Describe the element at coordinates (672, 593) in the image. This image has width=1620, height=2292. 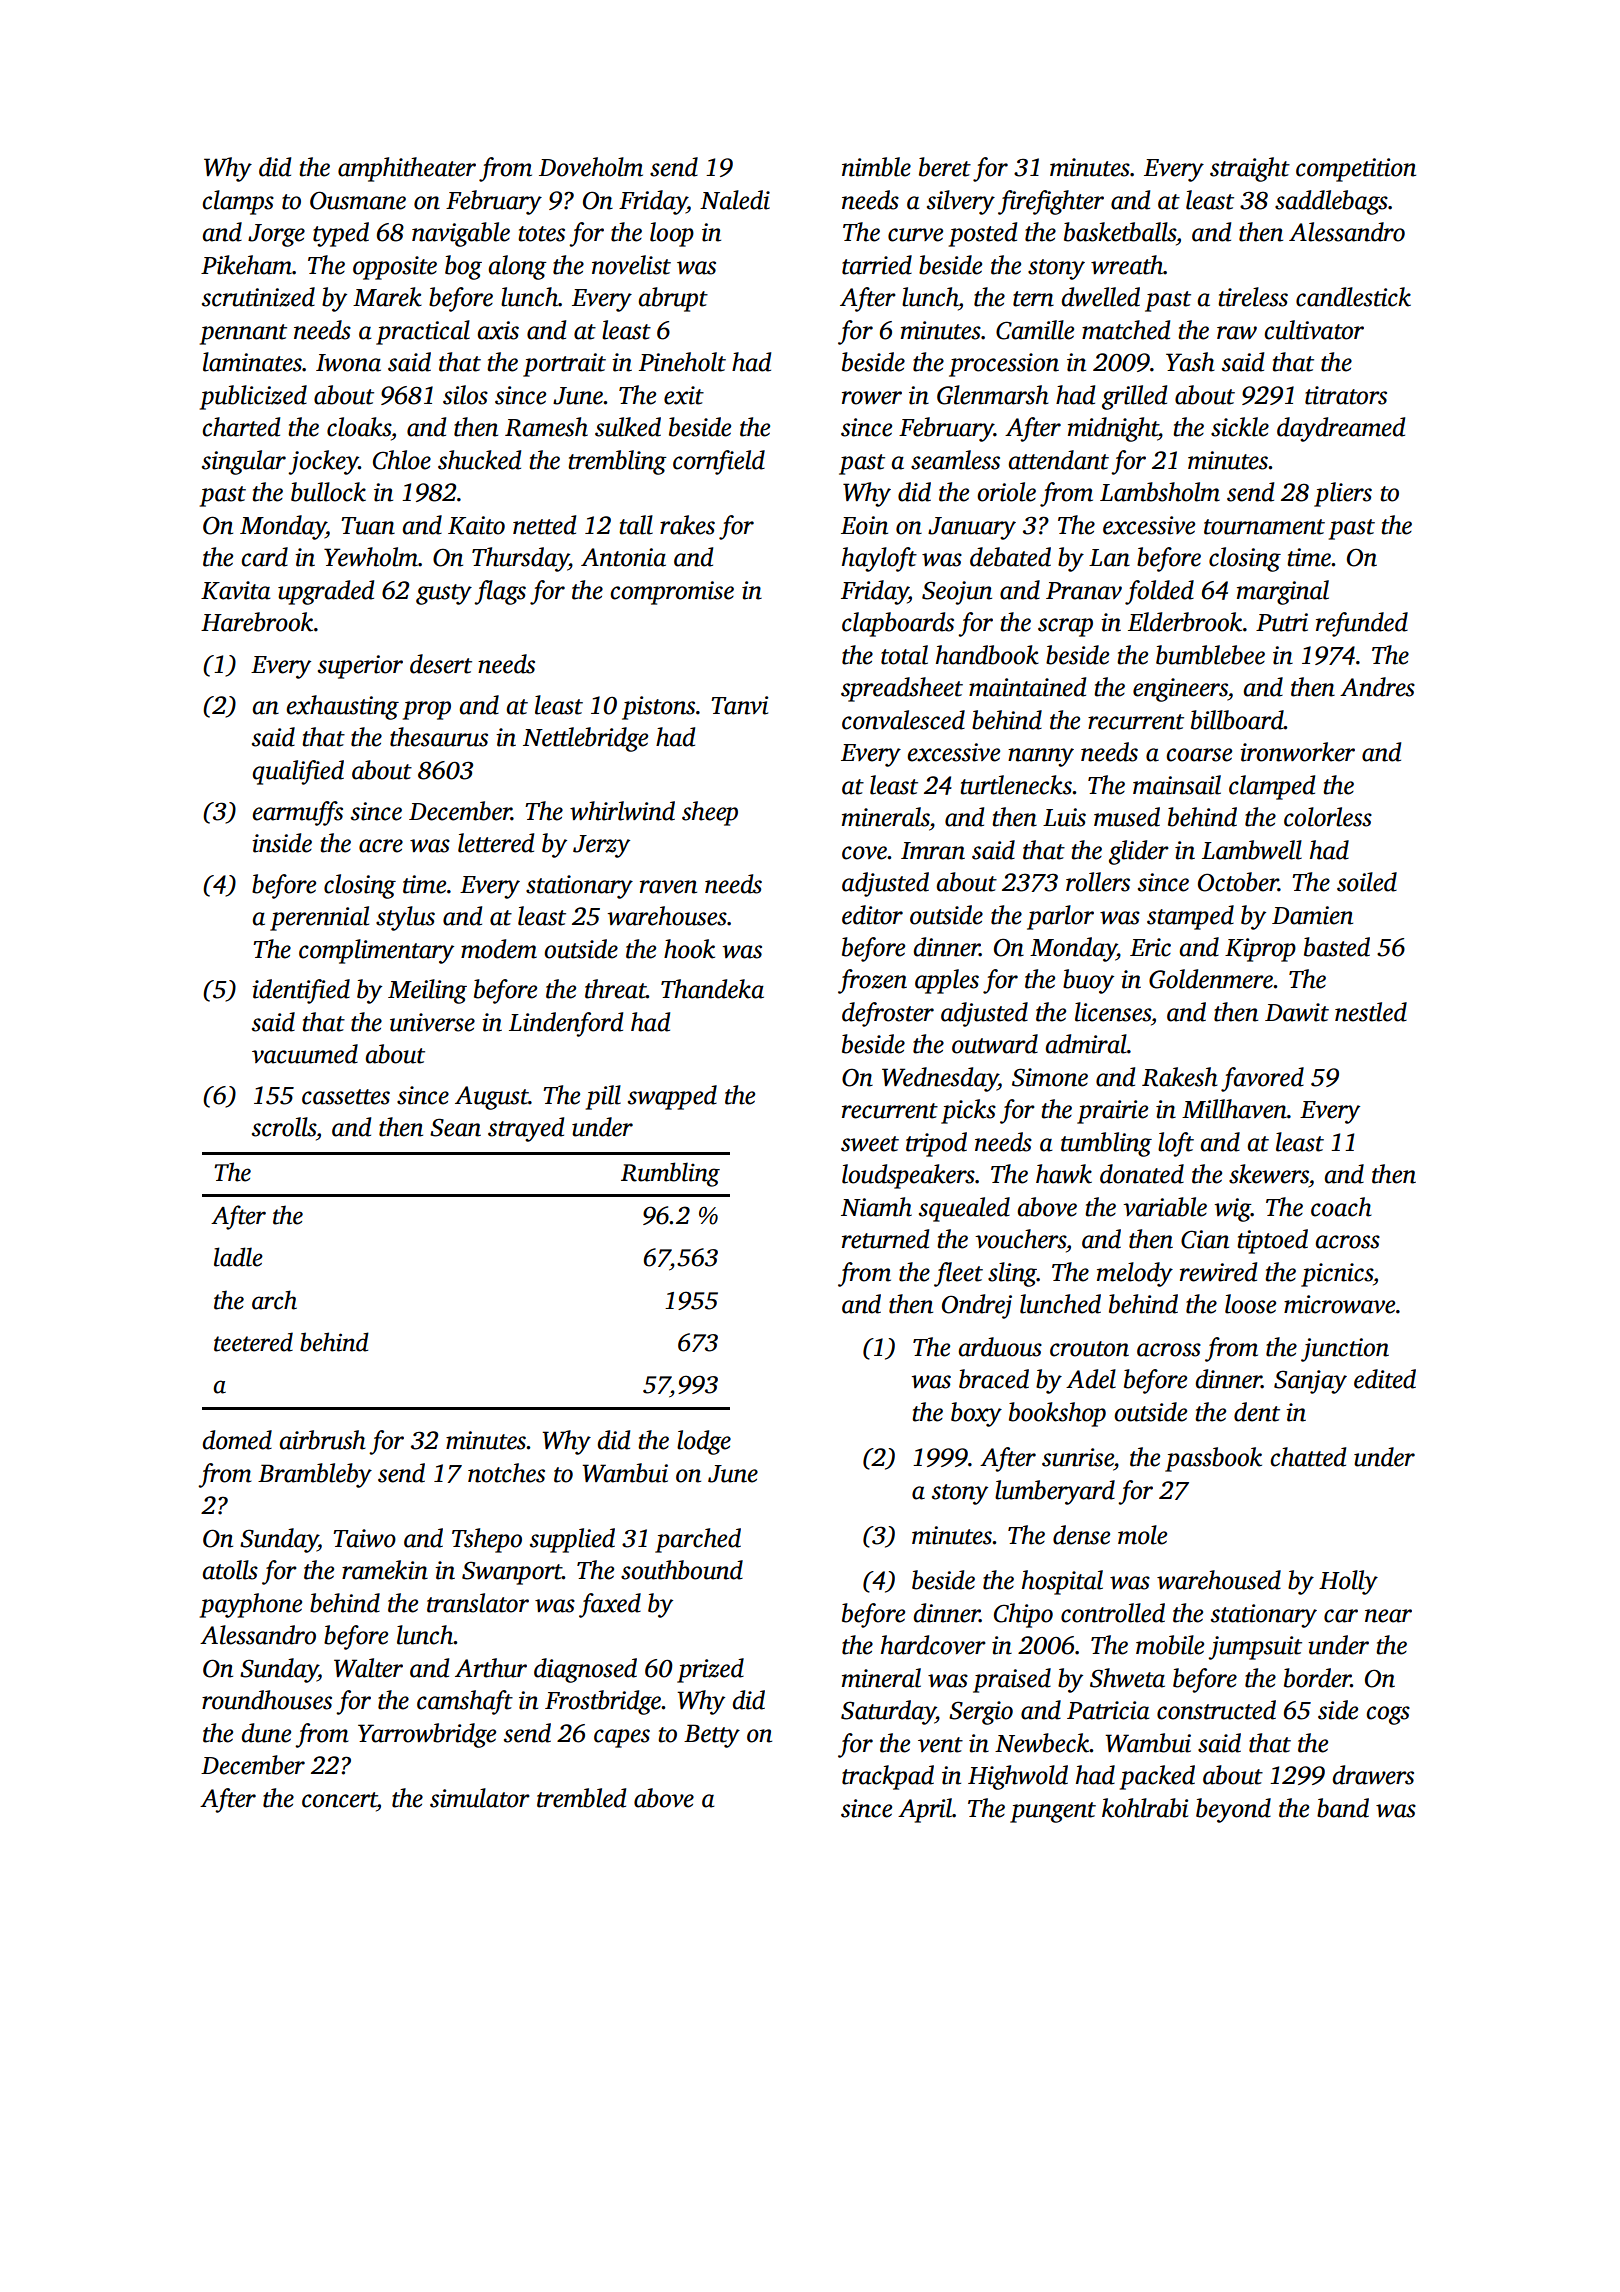
I see `compromise` at that location.
